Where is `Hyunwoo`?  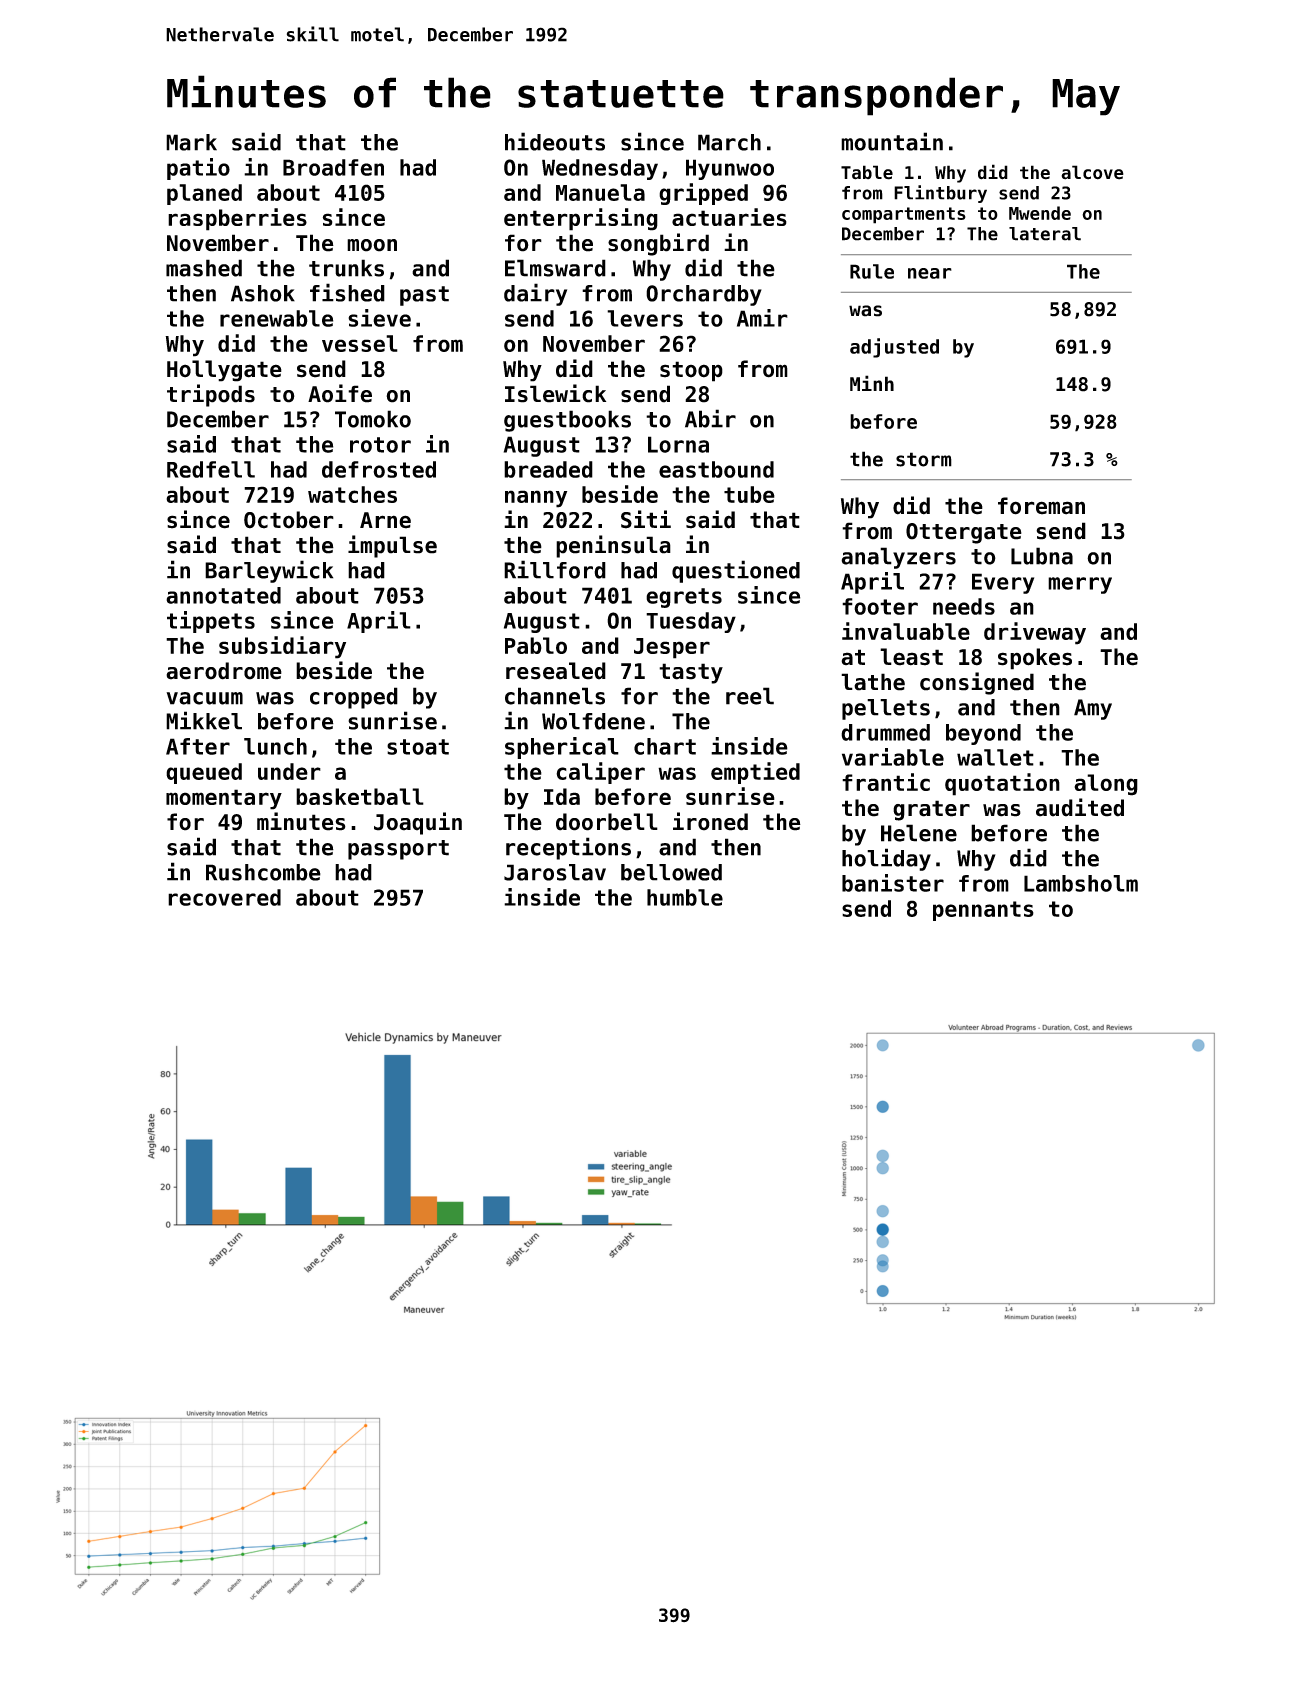
Hyunwoo is located at coordinates (730, 169).
